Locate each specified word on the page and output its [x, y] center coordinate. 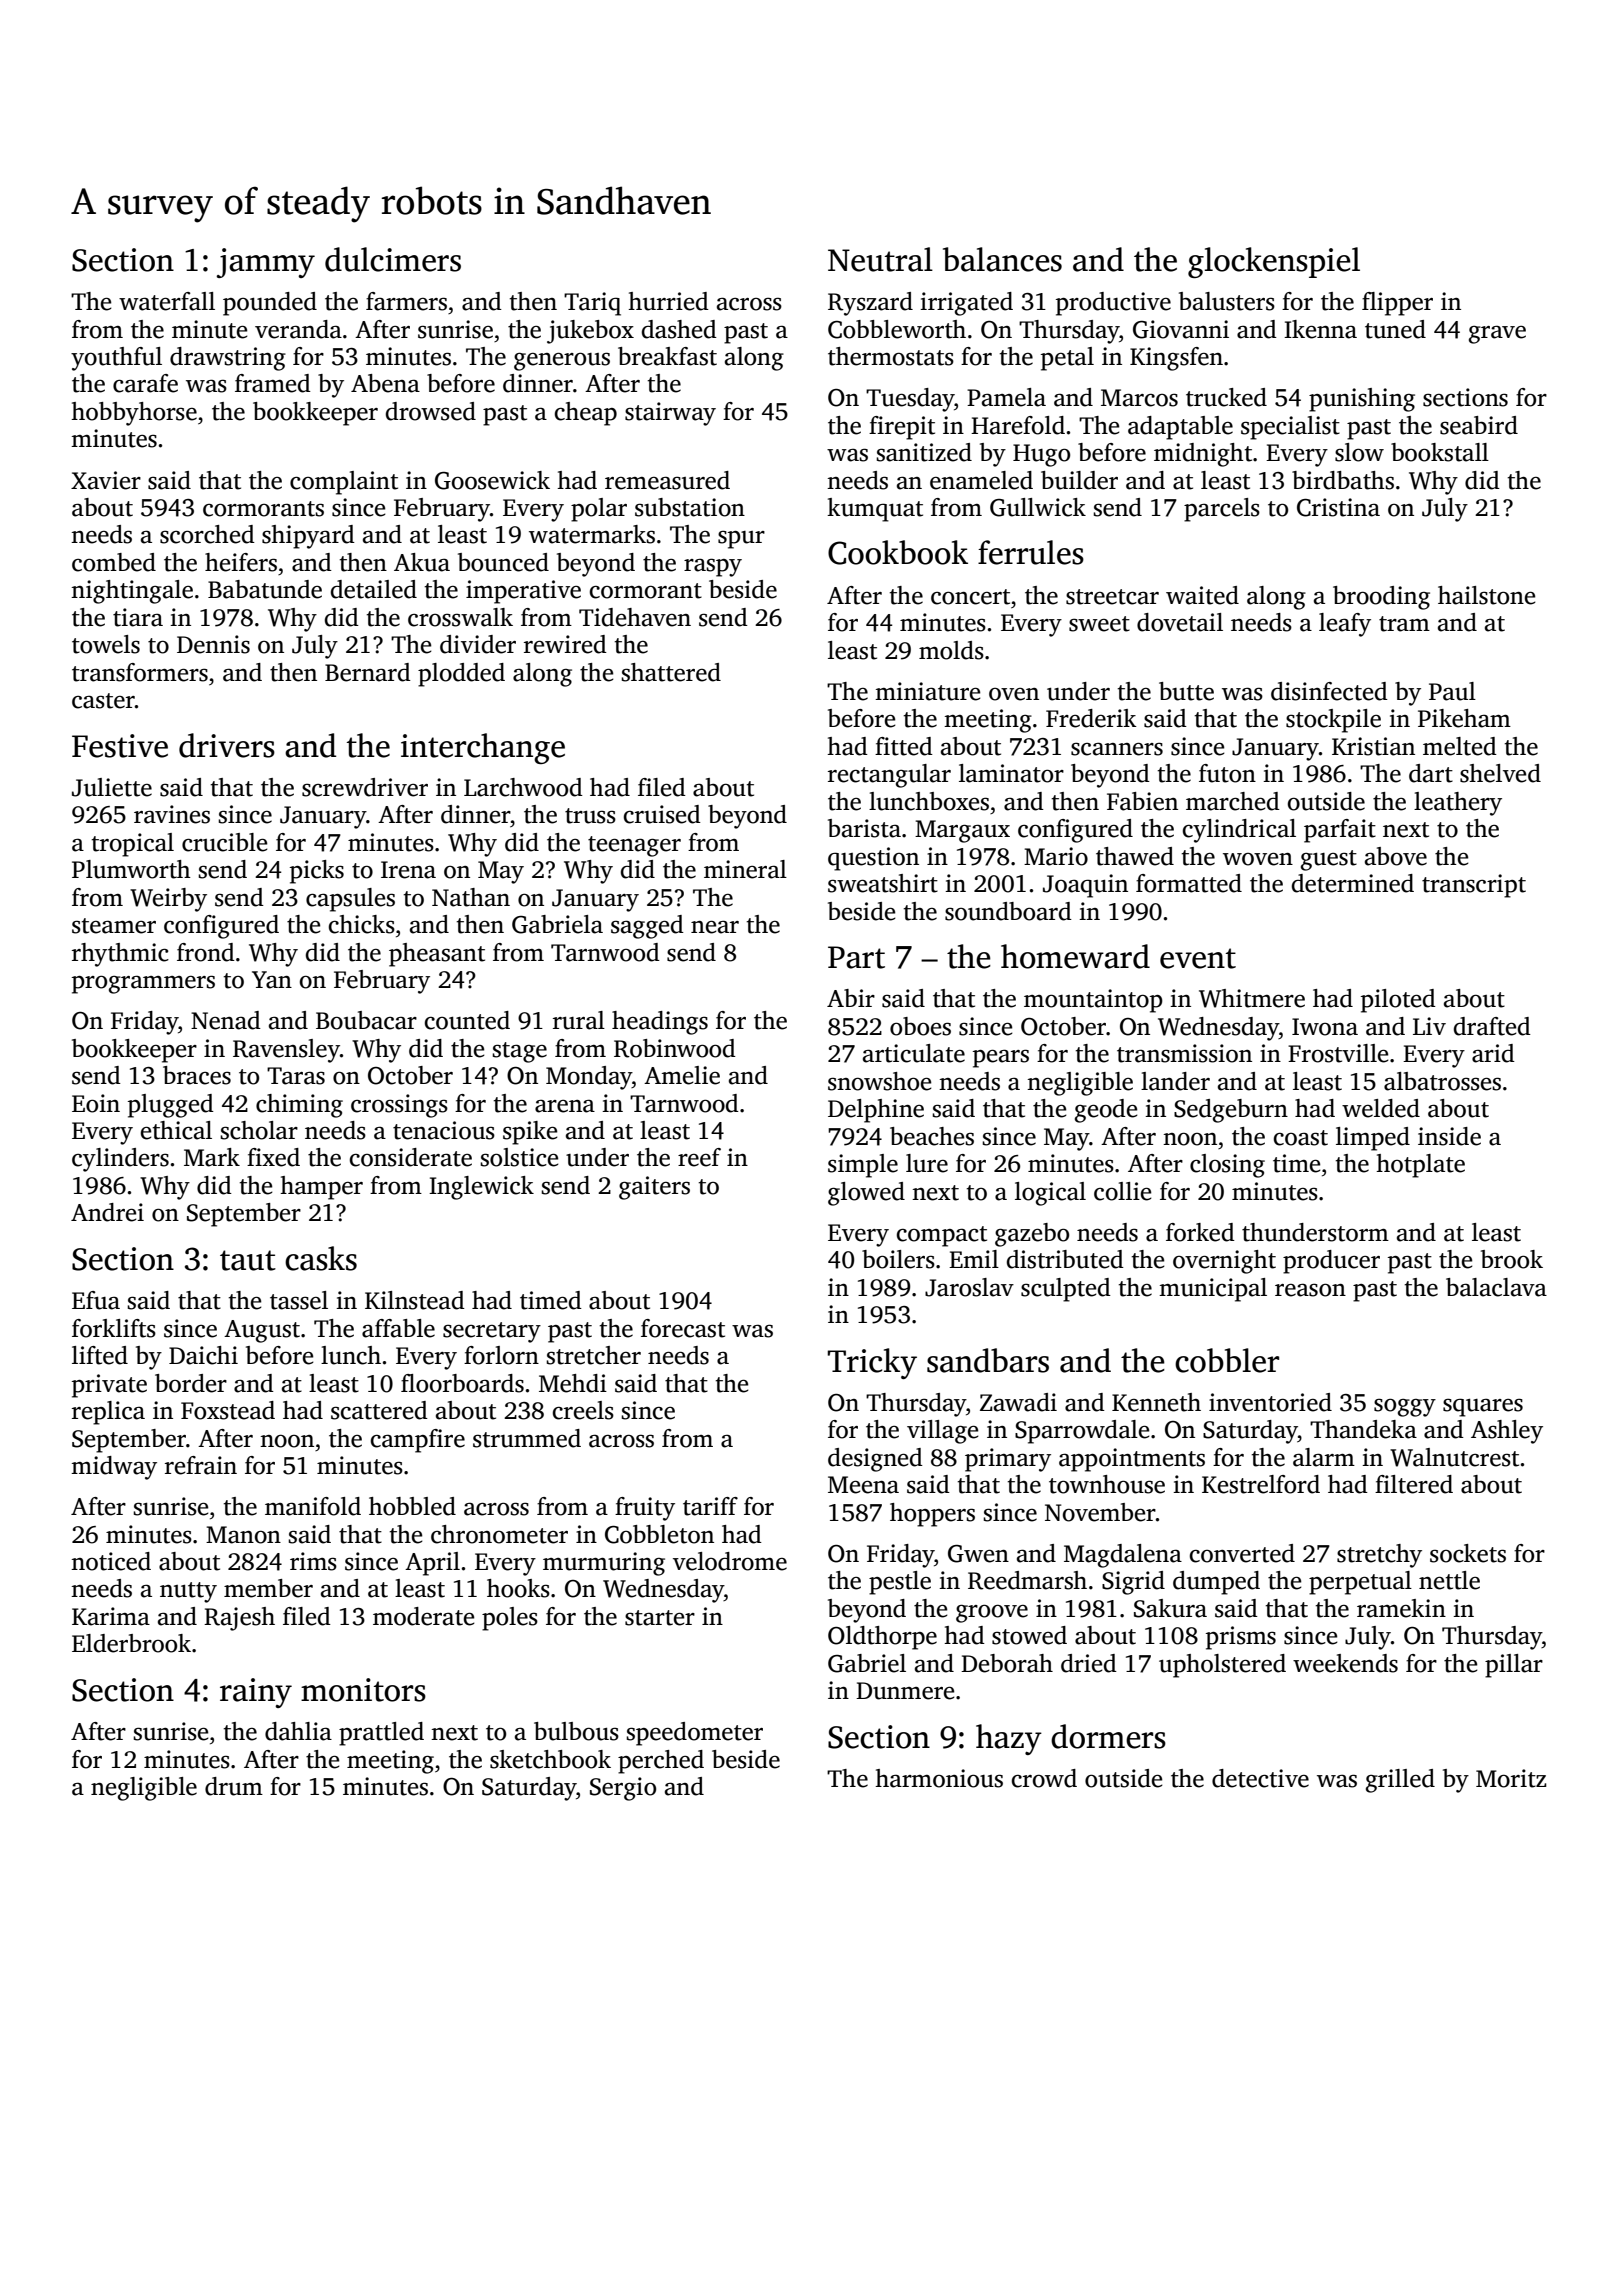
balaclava [1496, 1287]
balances [1002, 259]
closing [1227, 1166]
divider [478, 644]
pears [1001, 1058]
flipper [1397, 304]
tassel [299, 1300]
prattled [381, 1734]
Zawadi [1018, 1402]
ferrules [1031, 552]
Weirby [168, 900]
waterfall [167, 301]
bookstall [1440, 452]
